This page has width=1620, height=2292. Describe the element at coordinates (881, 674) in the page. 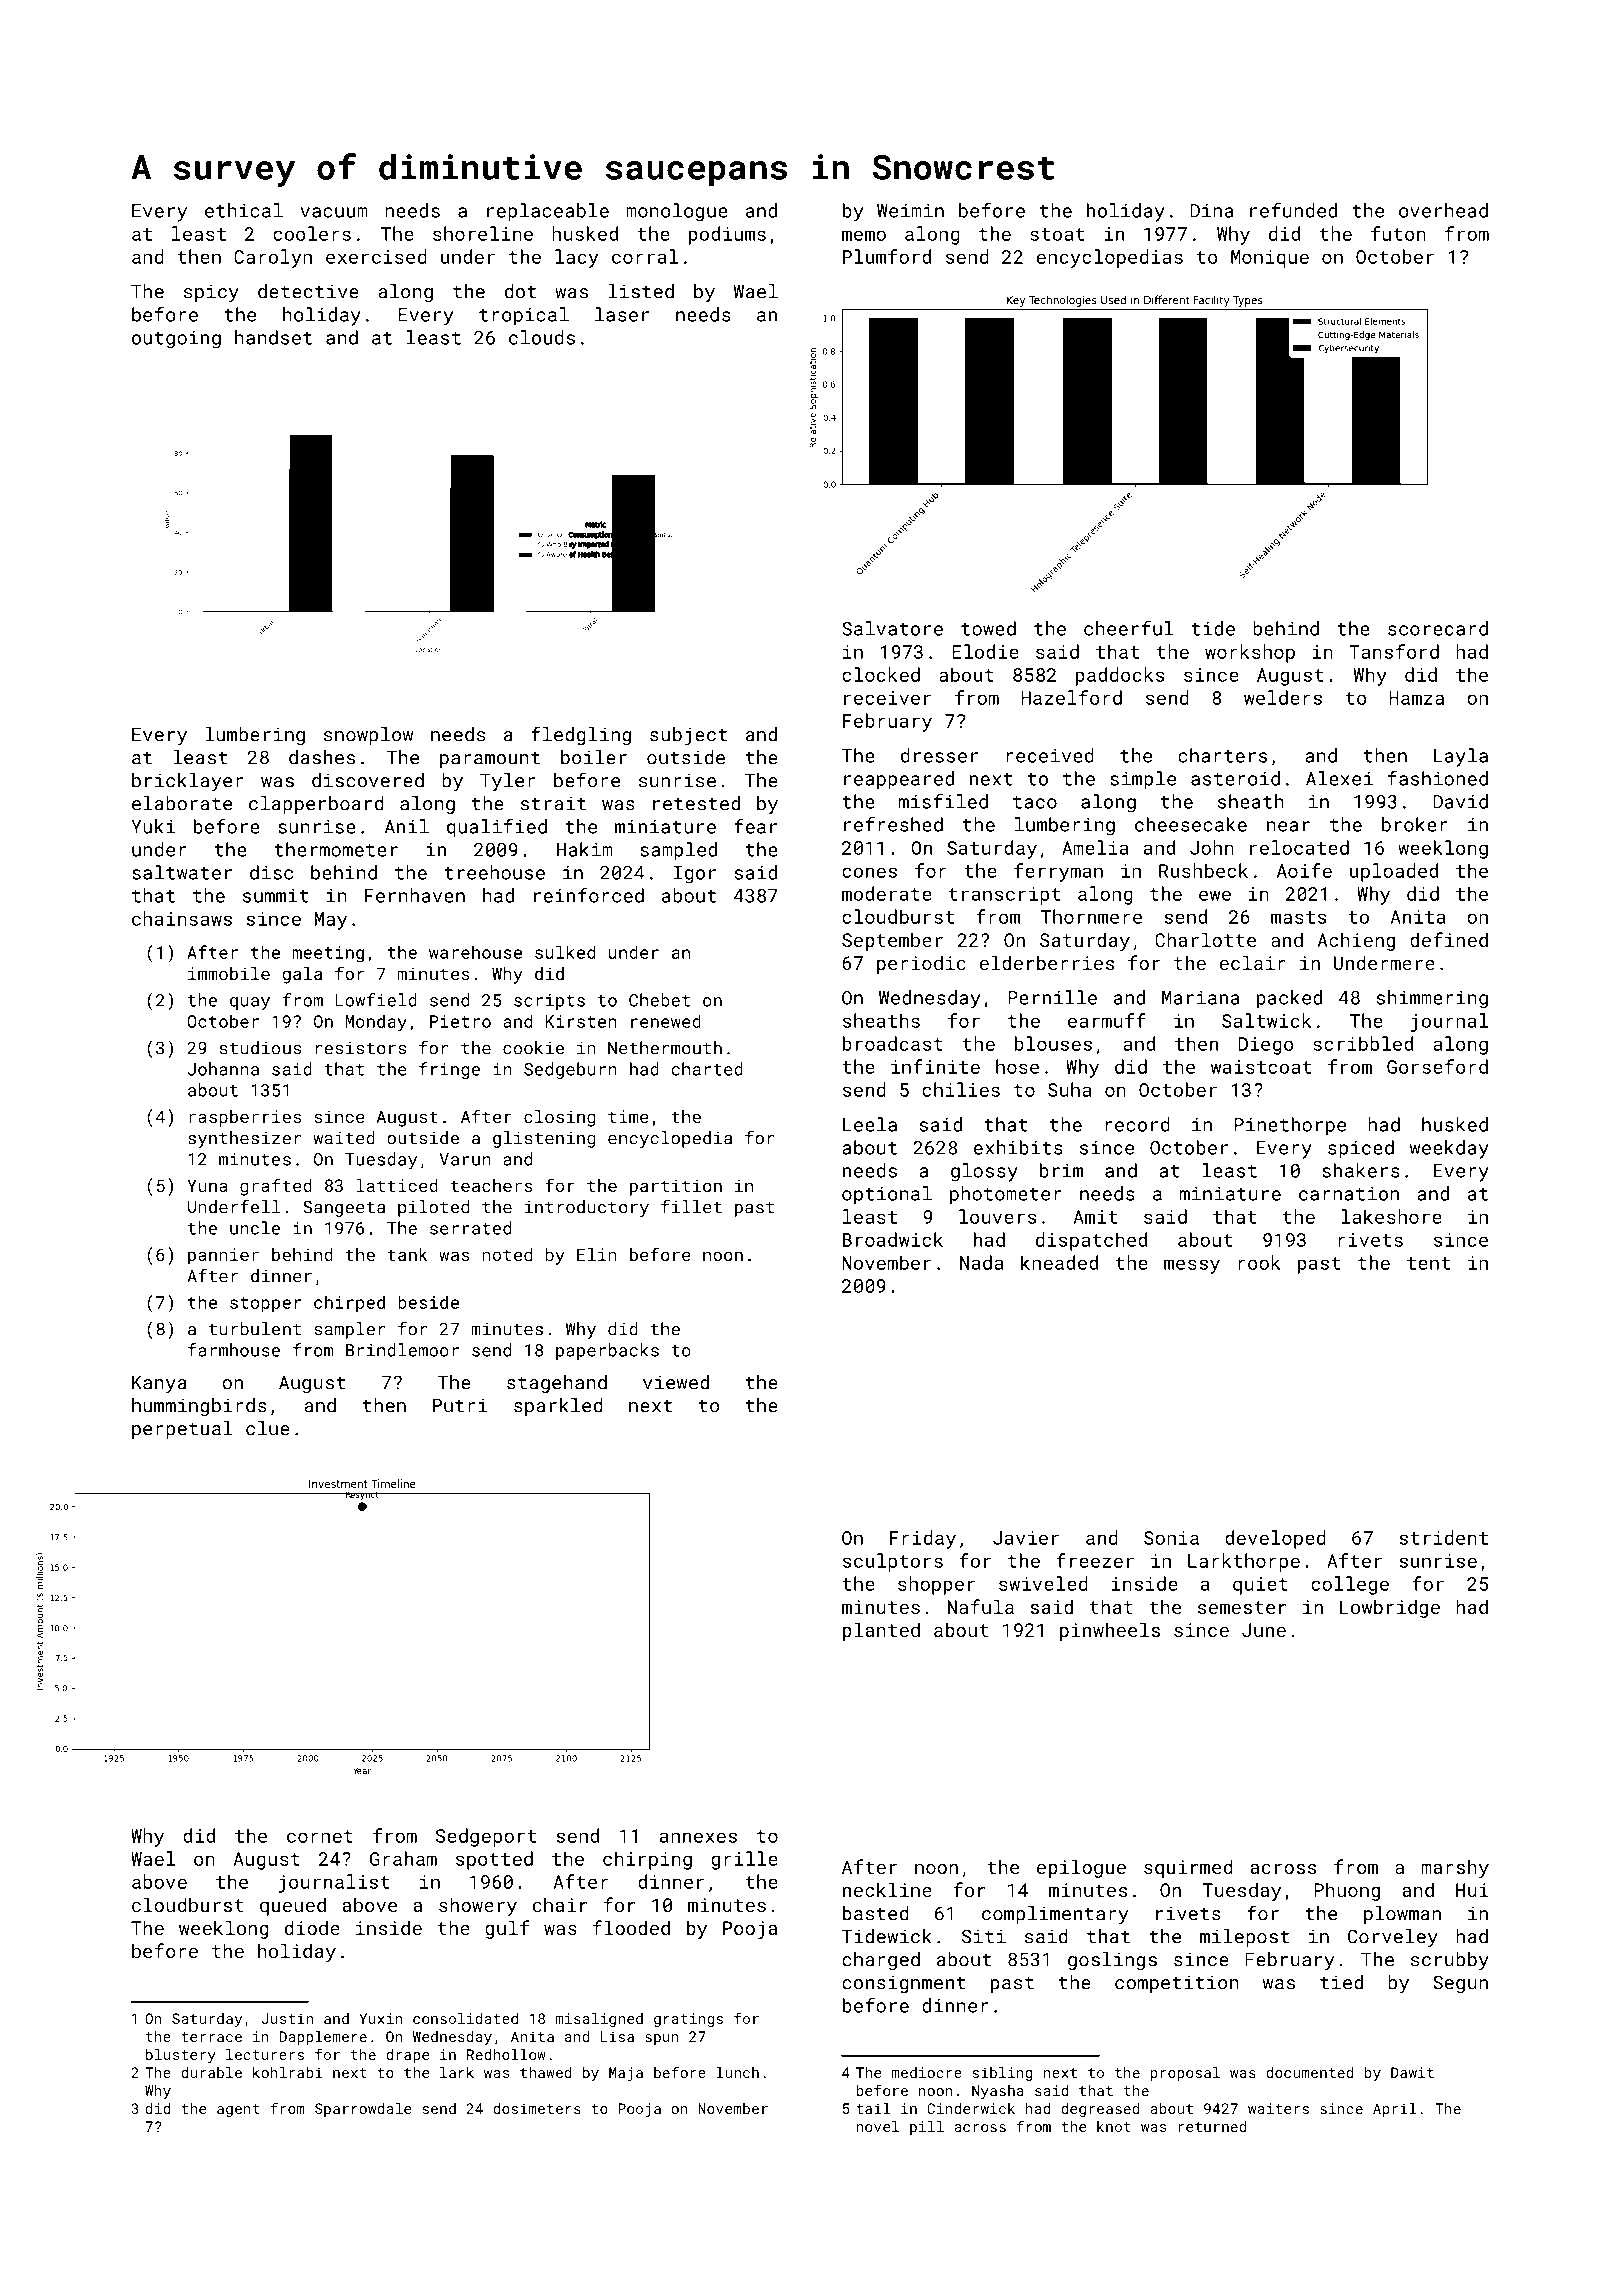

I see `clocked` at that location.
